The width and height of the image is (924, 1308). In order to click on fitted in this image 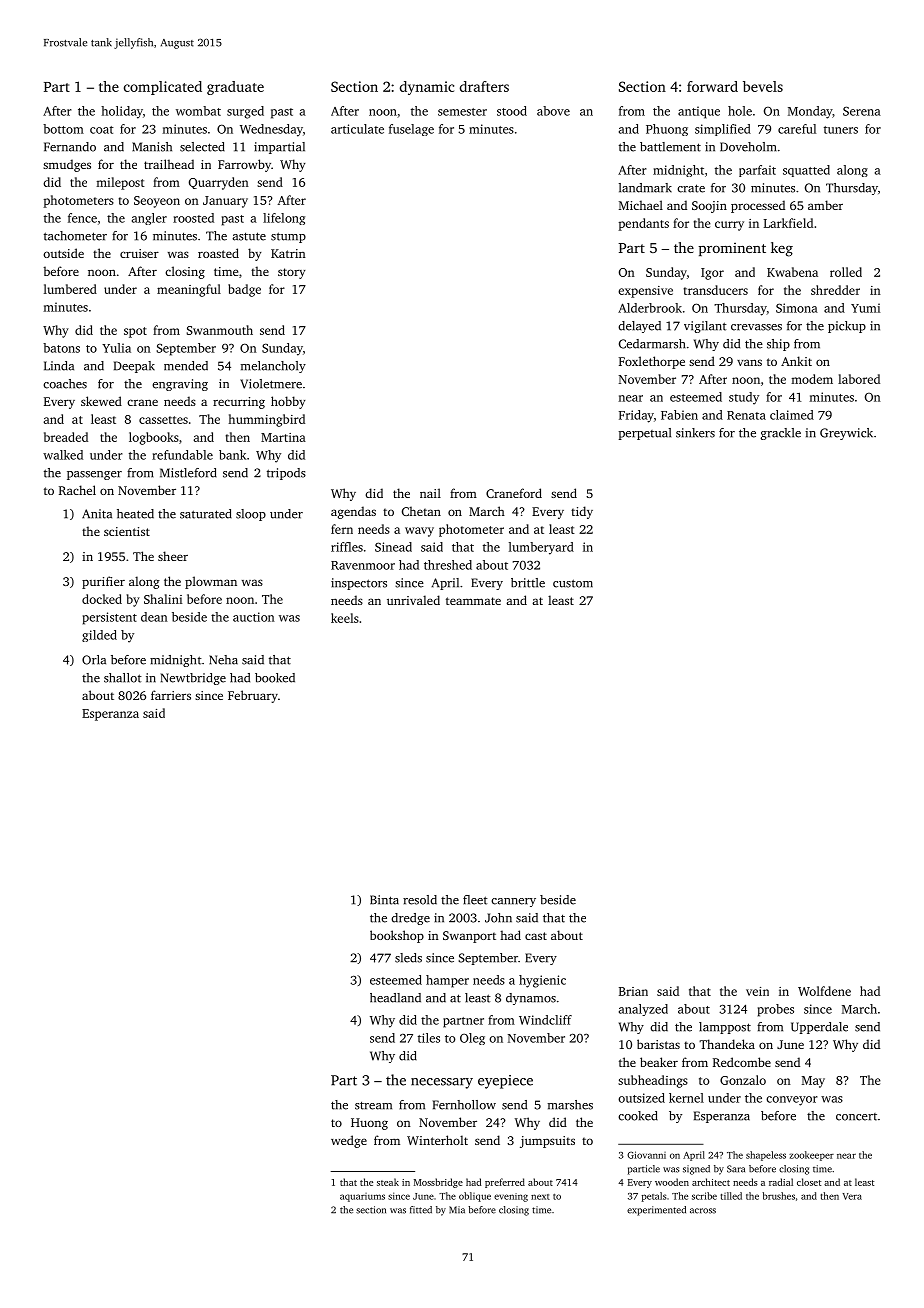, I will do `click(421, 1210)`.
